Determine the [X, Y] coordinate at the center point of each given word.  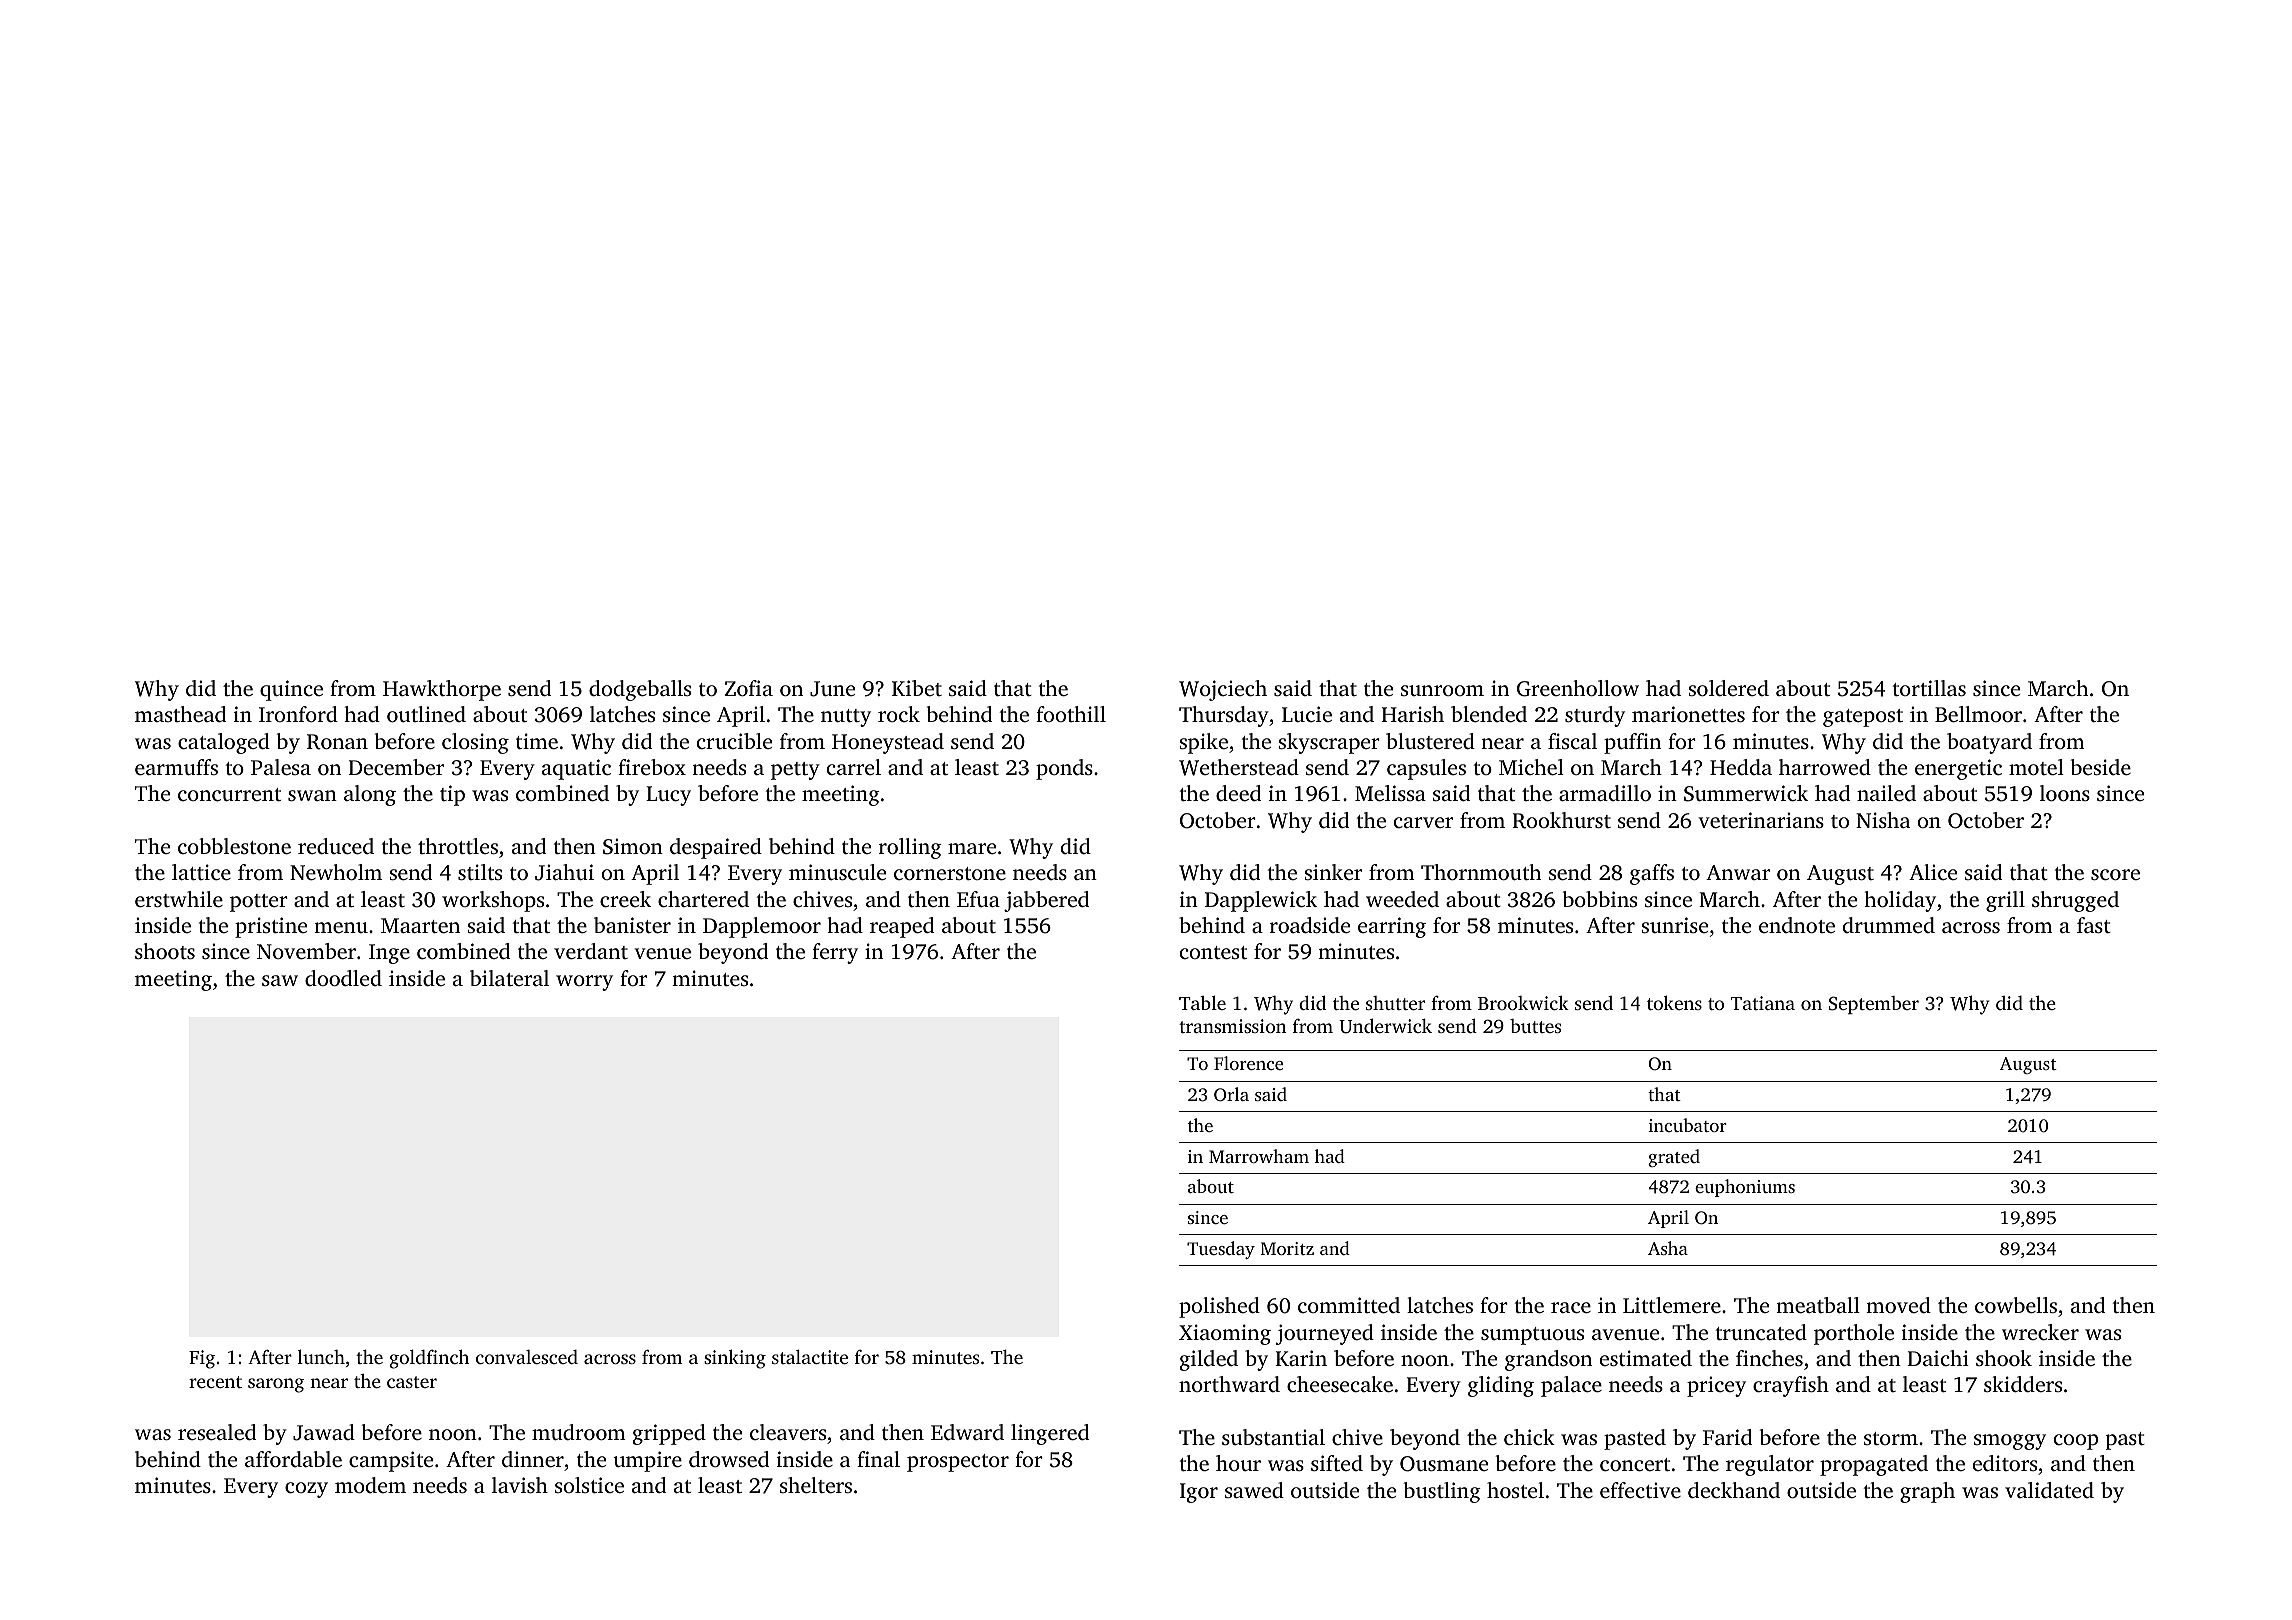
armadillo [1605, 793]
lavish [520, 1485]
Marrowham [1259, 1156]
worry [584, 983]
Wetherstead [1239, 767]
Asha [1668, 1248]
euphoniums [1745, 1188]
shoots [165, 951]
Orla [1231, 1094]
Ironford [298, 714]
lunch [321, 1356]
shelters [816, 1485]
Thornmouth [1481, 872]
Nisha [1883, 820]
